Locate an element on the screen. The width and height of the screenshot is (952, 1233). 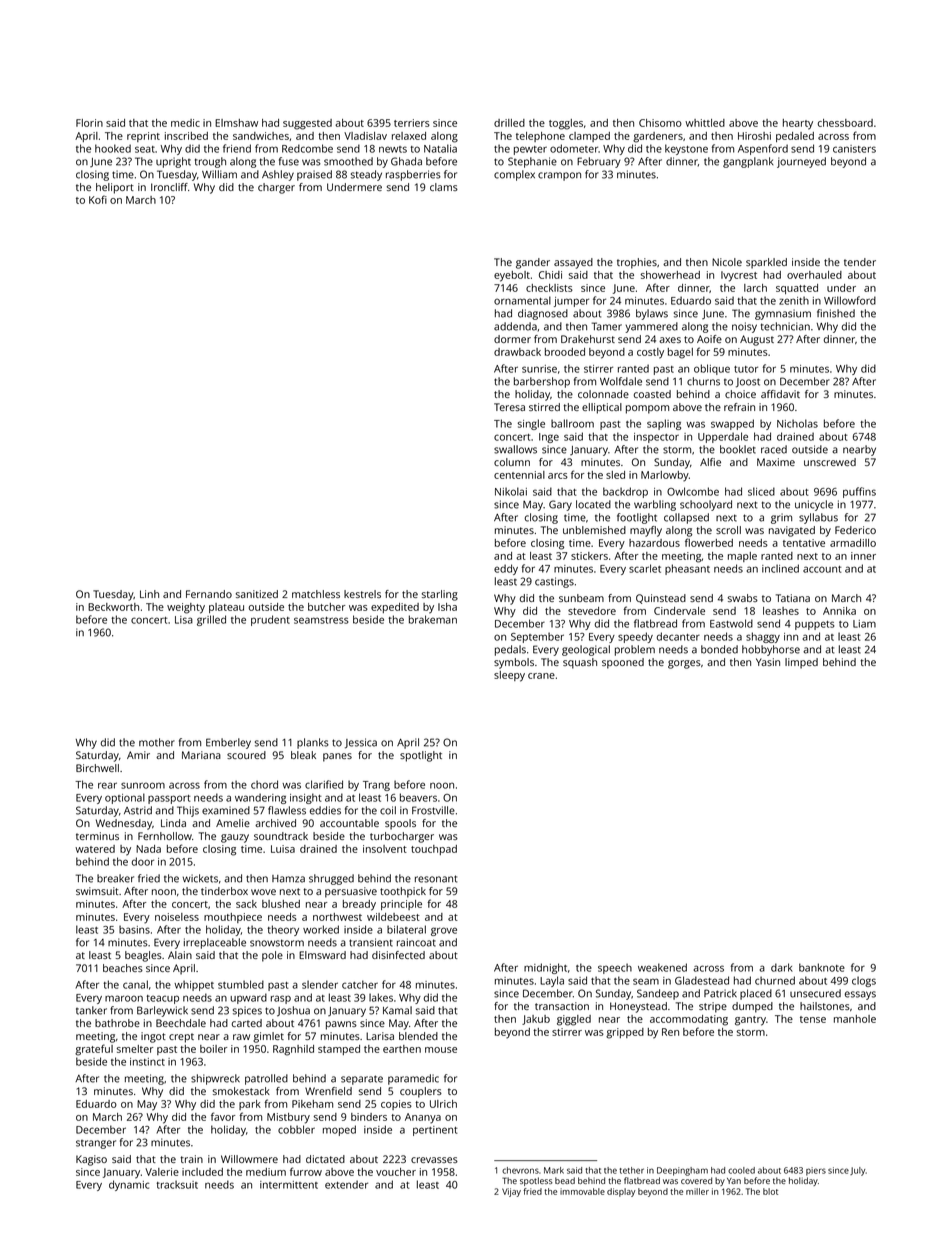
eddy is located at coordinates (506, 569).
